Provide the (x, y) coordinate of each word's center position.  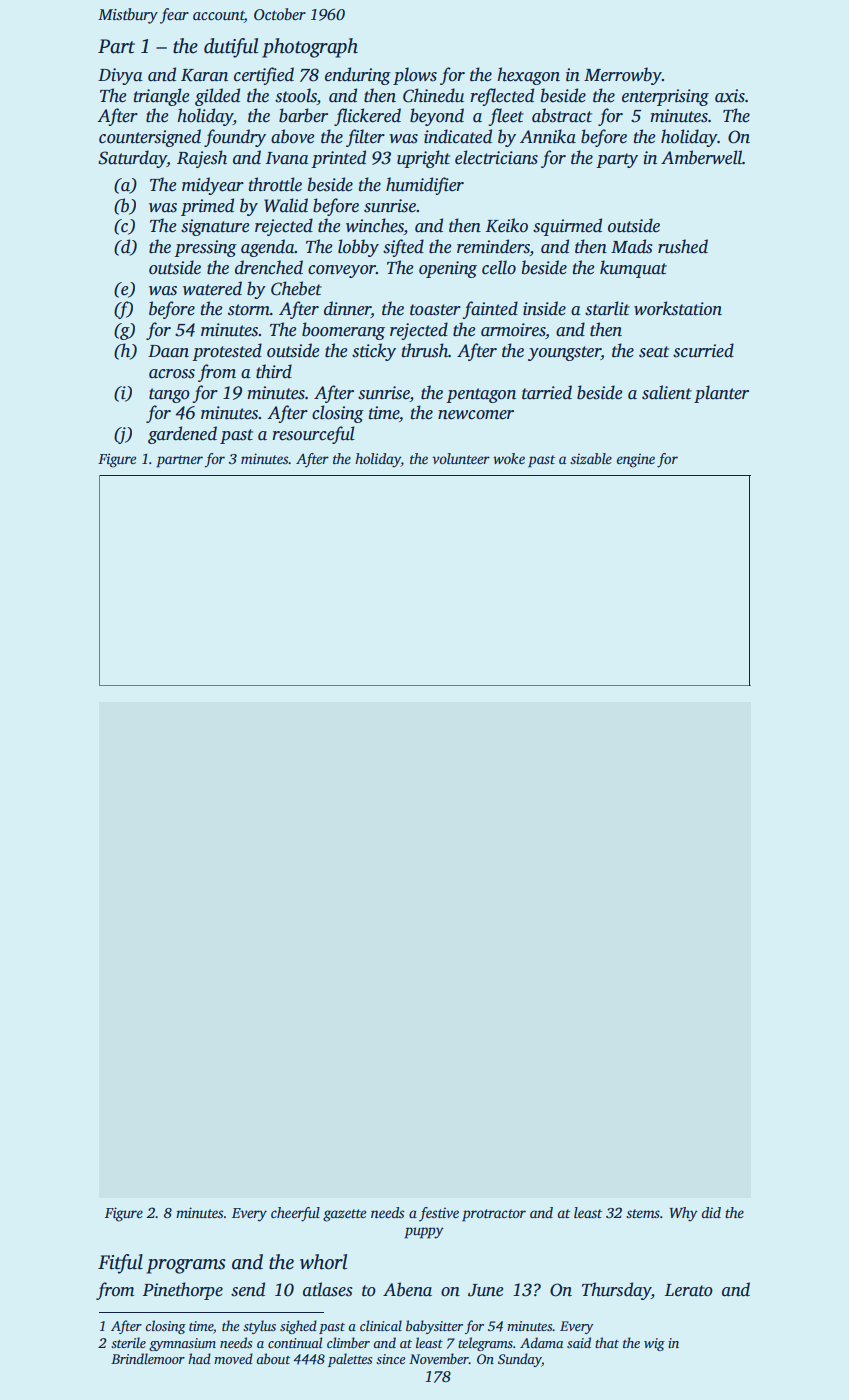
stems (643, 1213)
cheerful (295, 1214)
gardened (182, 435)
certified (264, 76)
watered (212, 288)
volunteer (461, 458)
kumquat (633, 269)
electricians (496, 157)
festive (439, 1214)
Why (684, 1214)
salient (667, 392)
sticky (374, 352)
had (199, 1358)
